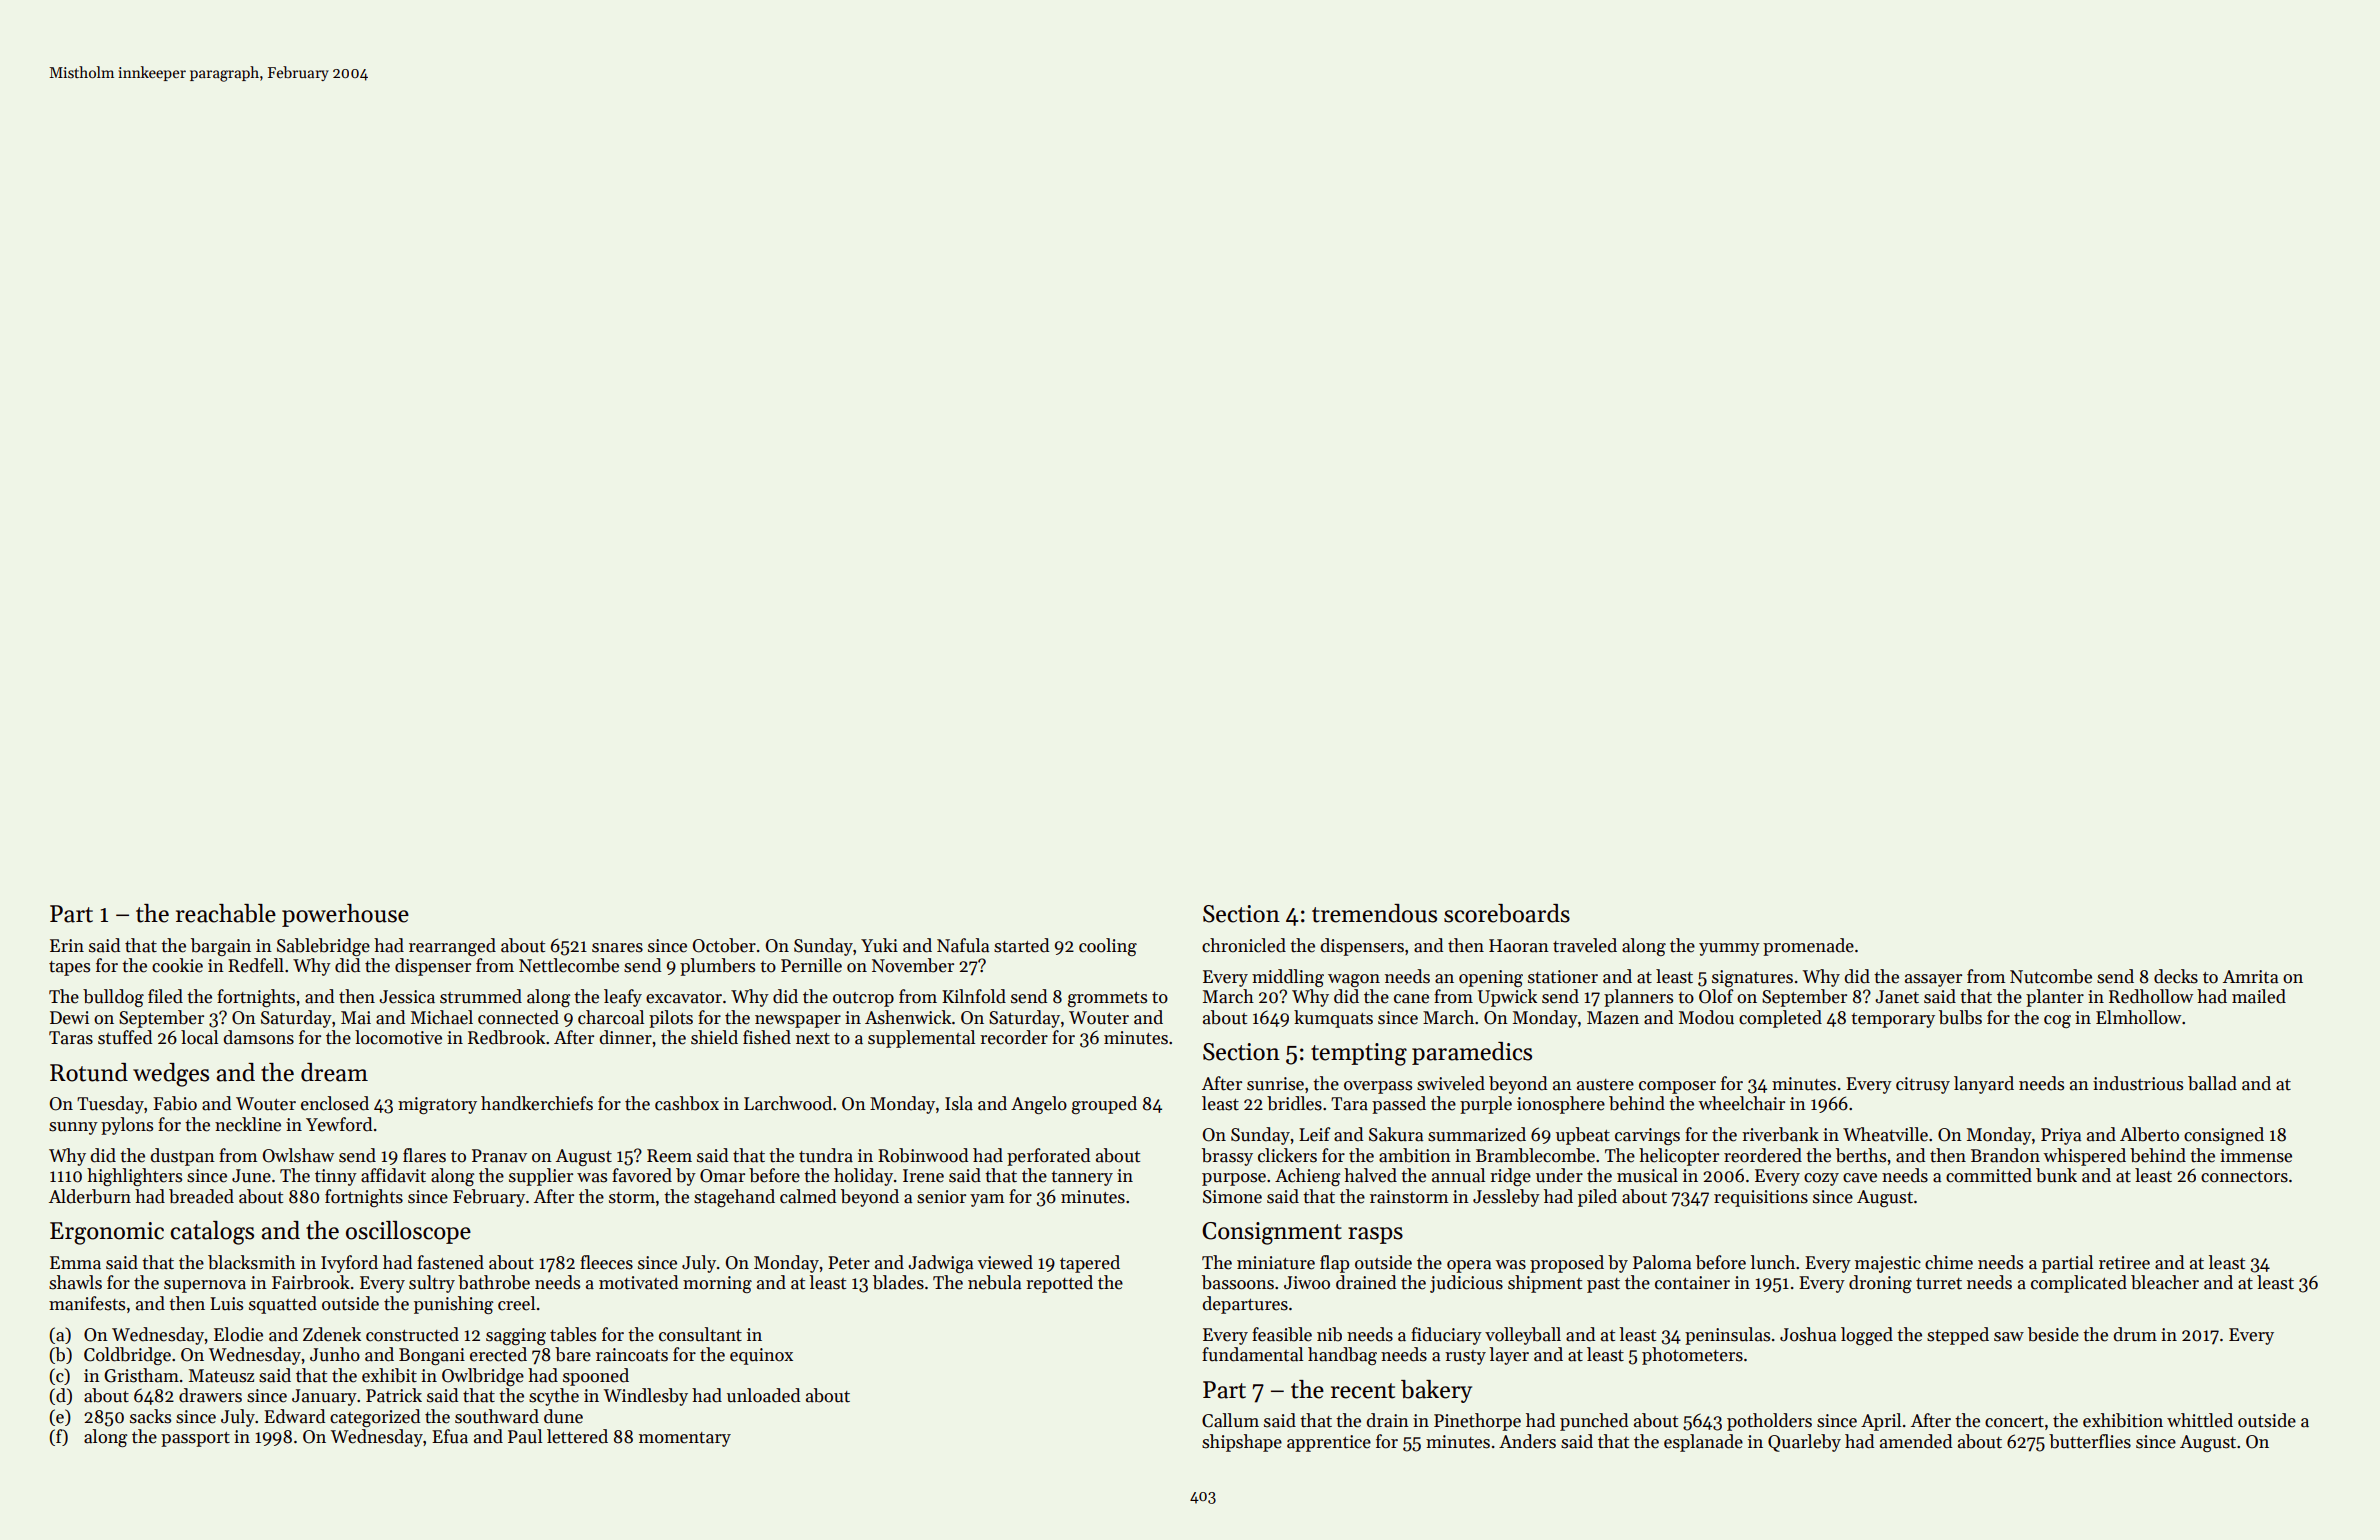 This screenshot has height=1540, width=2380. I want to click on reachable, so click(226, 913).
